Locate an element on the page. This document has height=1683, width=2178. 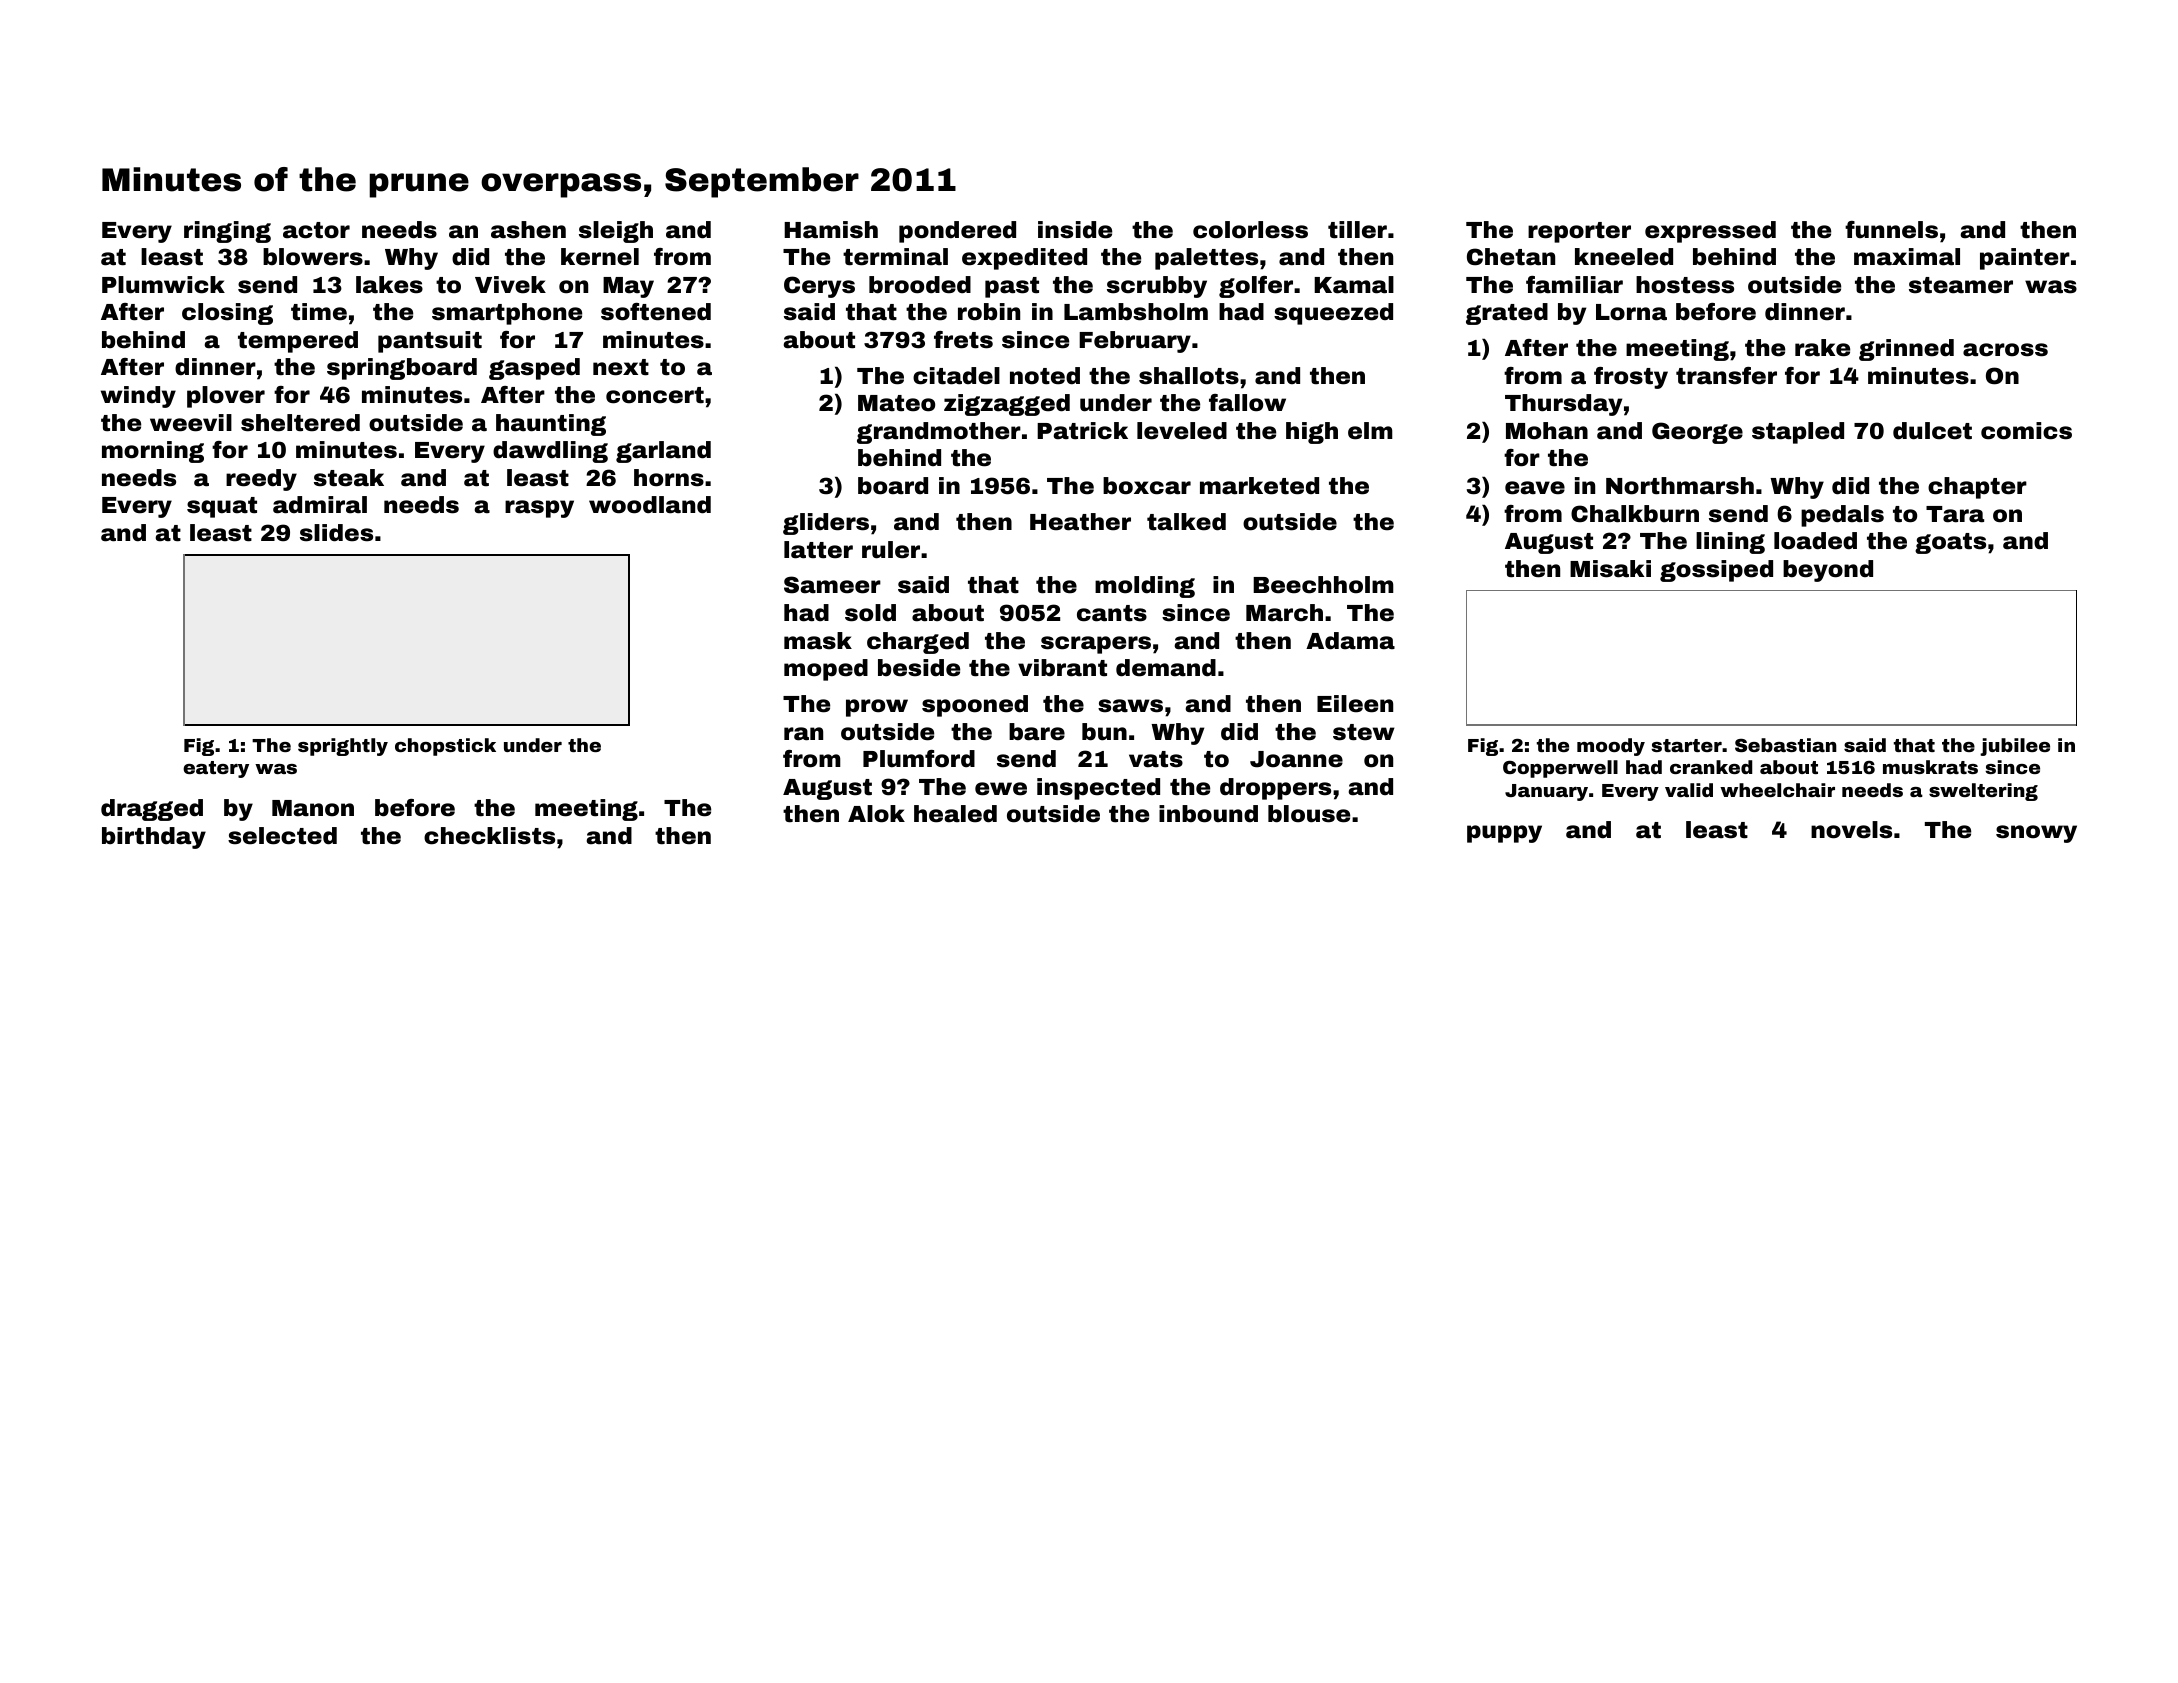
citadel is located at coordinates (956, 376).
